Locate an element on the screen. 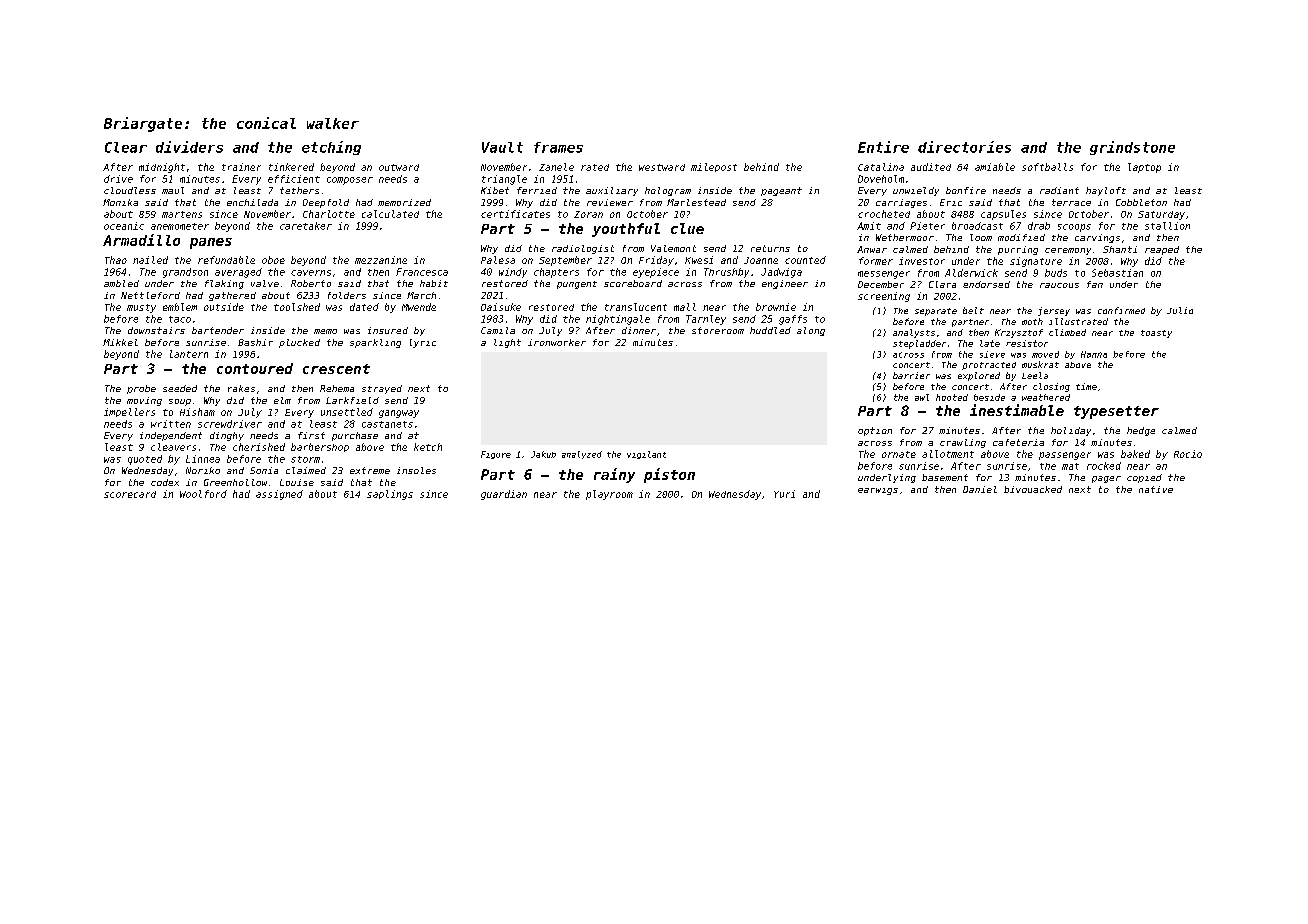 The height and width of the screenshot is (924, 1308). bivouacked is located at coordinates (1033, 489).
